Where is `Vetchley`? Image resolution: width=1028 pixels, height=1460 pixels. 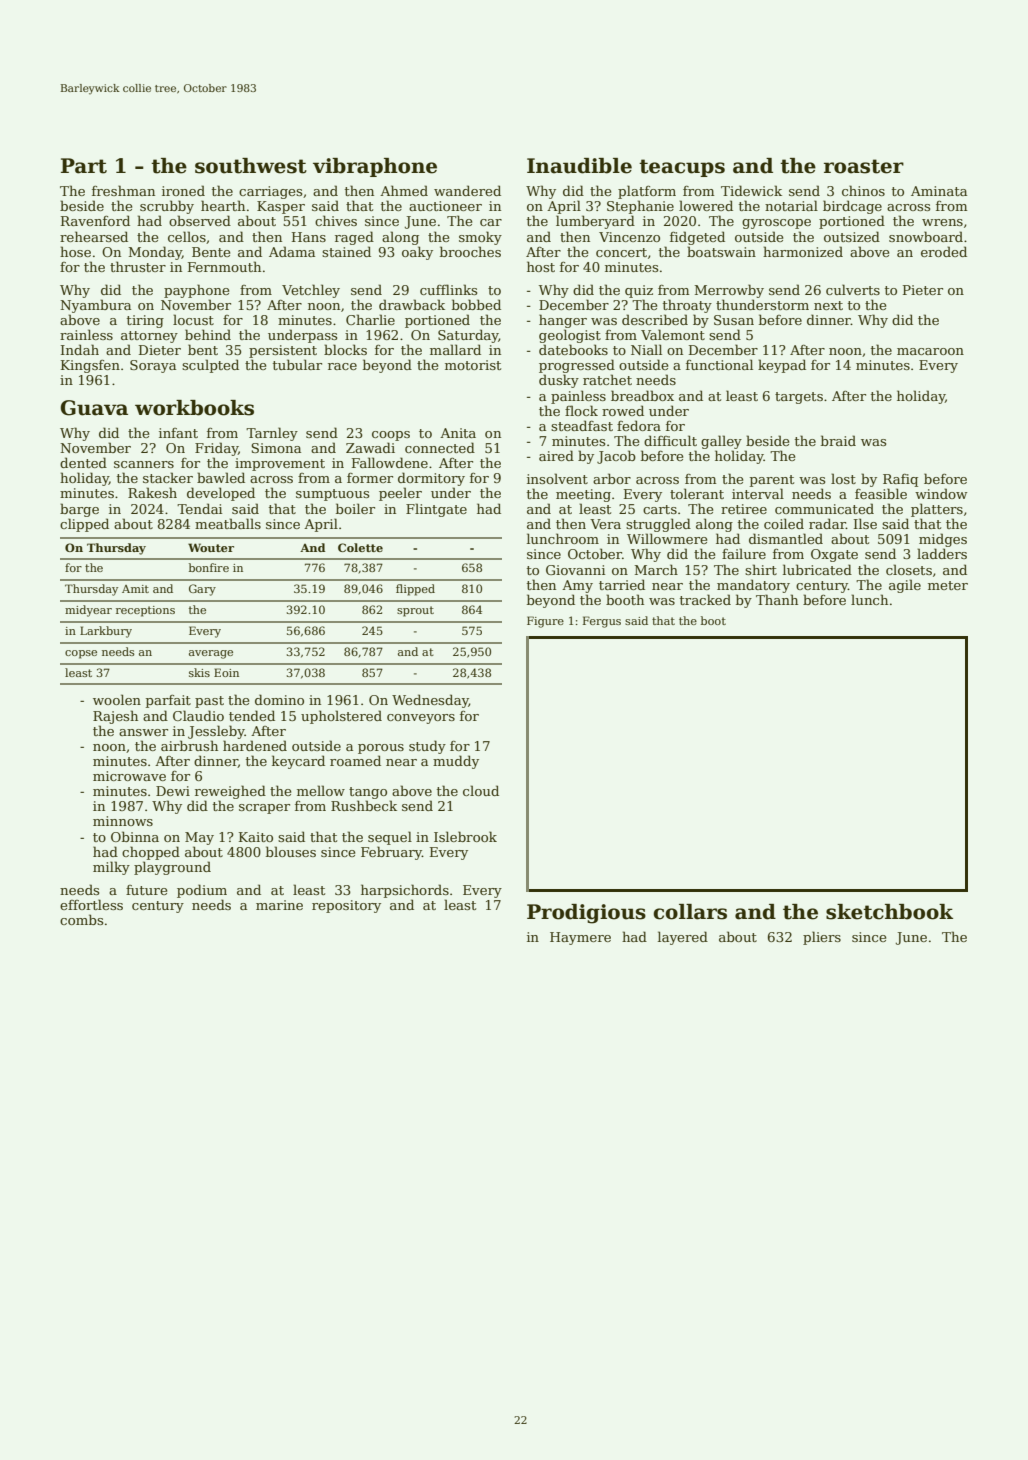 Vetchley is located at coordinates (311, 291).
